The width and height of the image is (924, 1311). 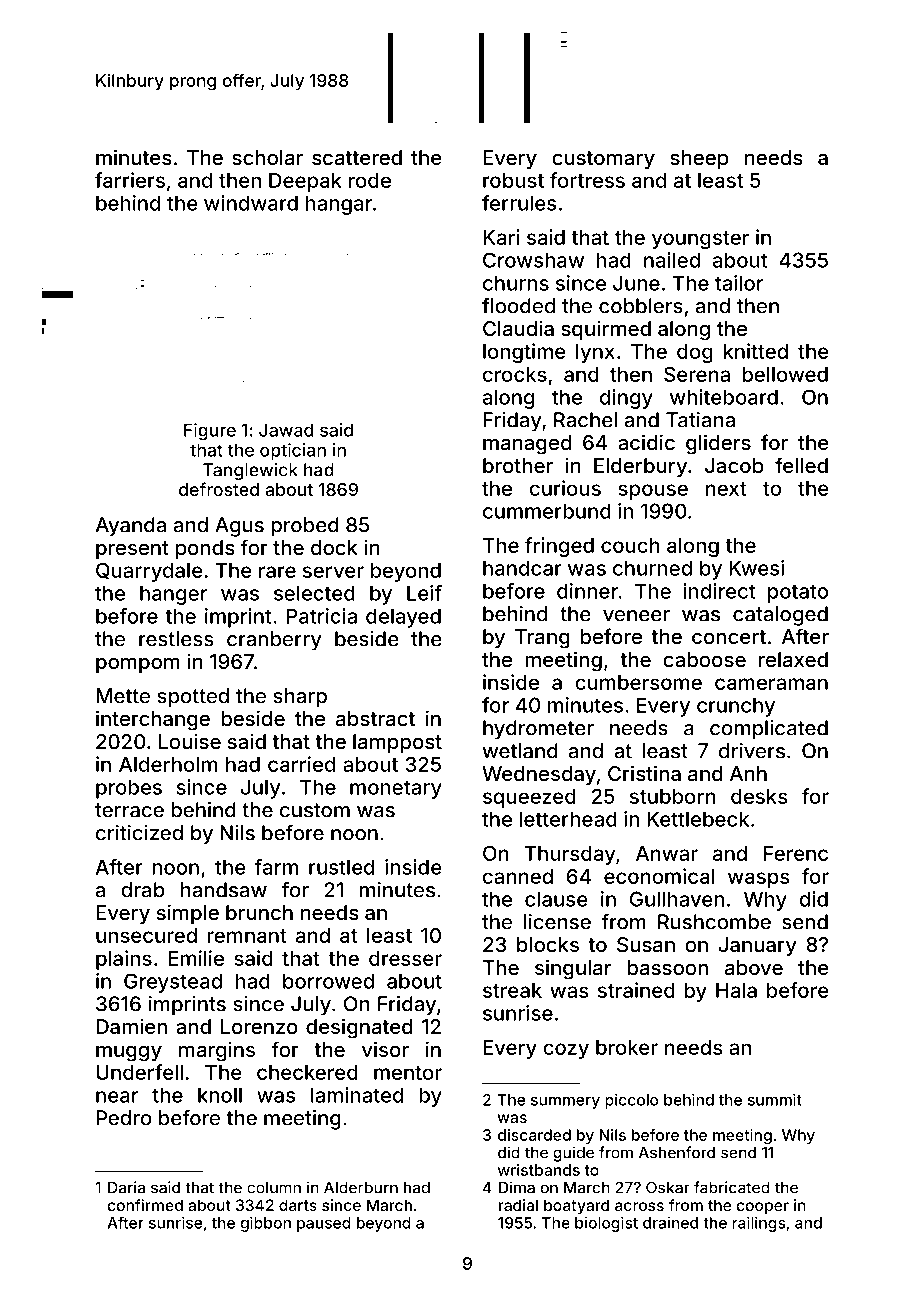 I want to click on rare, so click(x=277, y=572).
